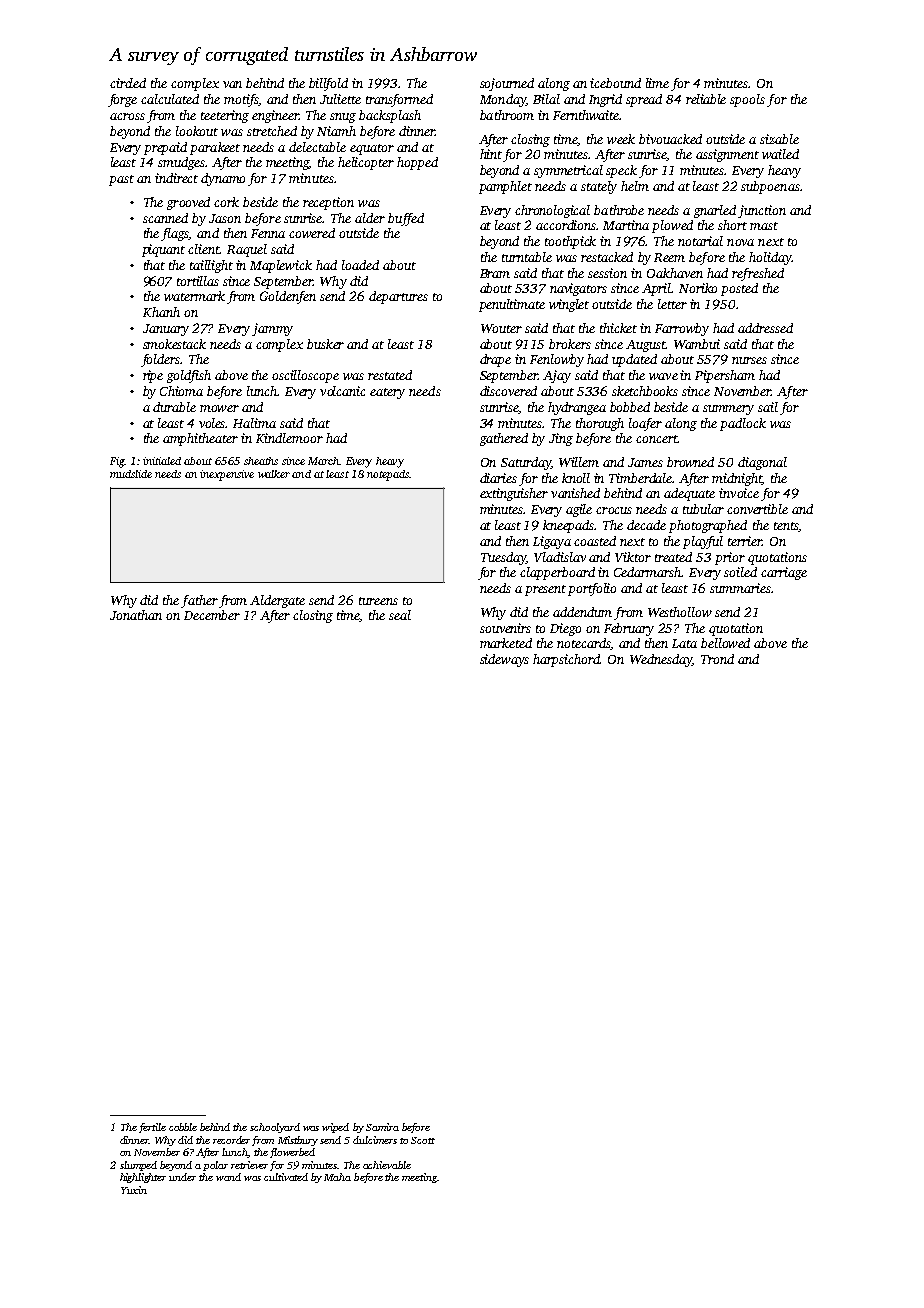 This screenshot has height=1308, width=924. I want to click on father, so click(199, 601).
